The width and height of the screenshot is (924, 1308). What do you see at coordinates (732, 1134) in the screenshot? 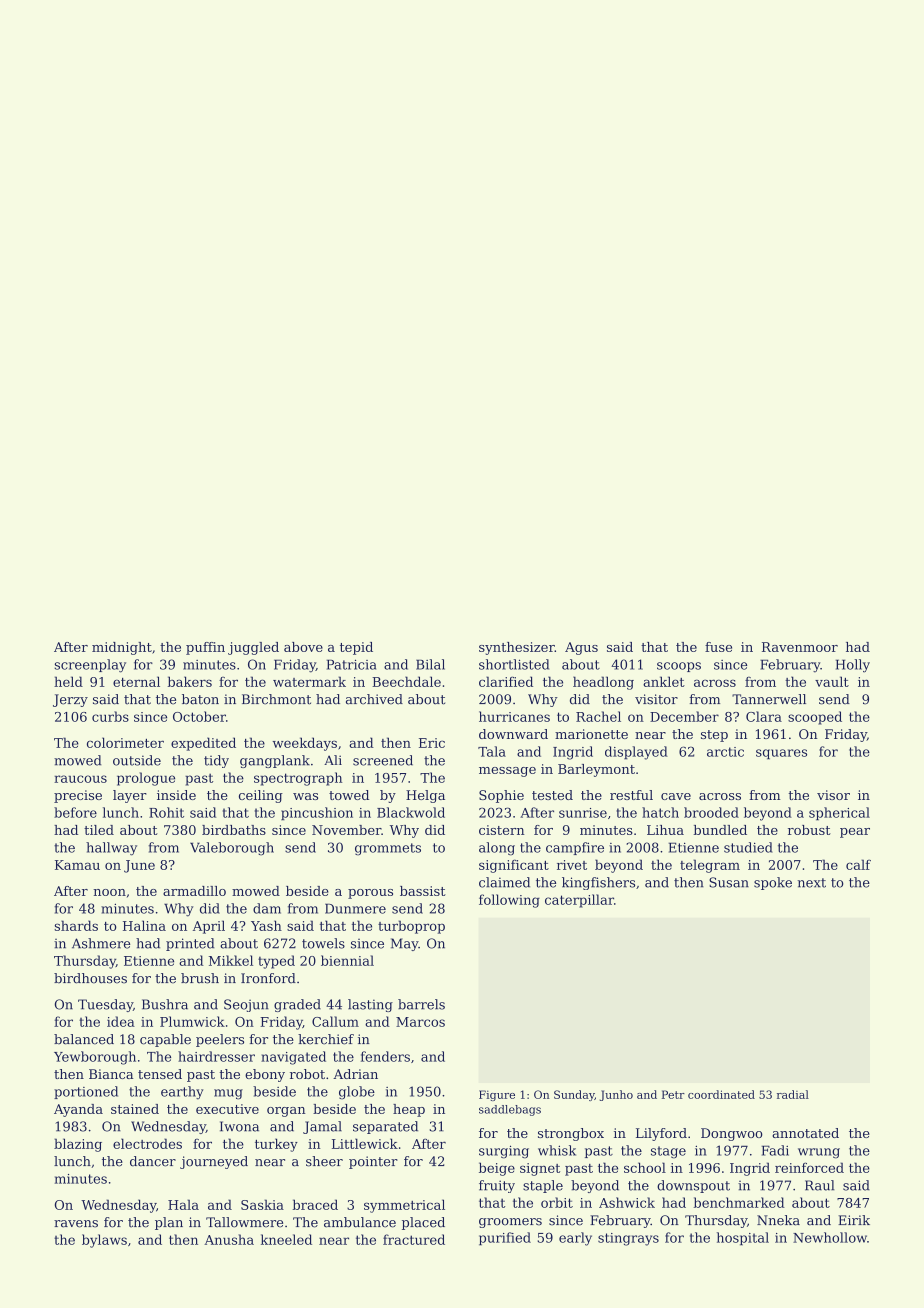
I see `Dongwoo` at bounding box center [732, 1134].
